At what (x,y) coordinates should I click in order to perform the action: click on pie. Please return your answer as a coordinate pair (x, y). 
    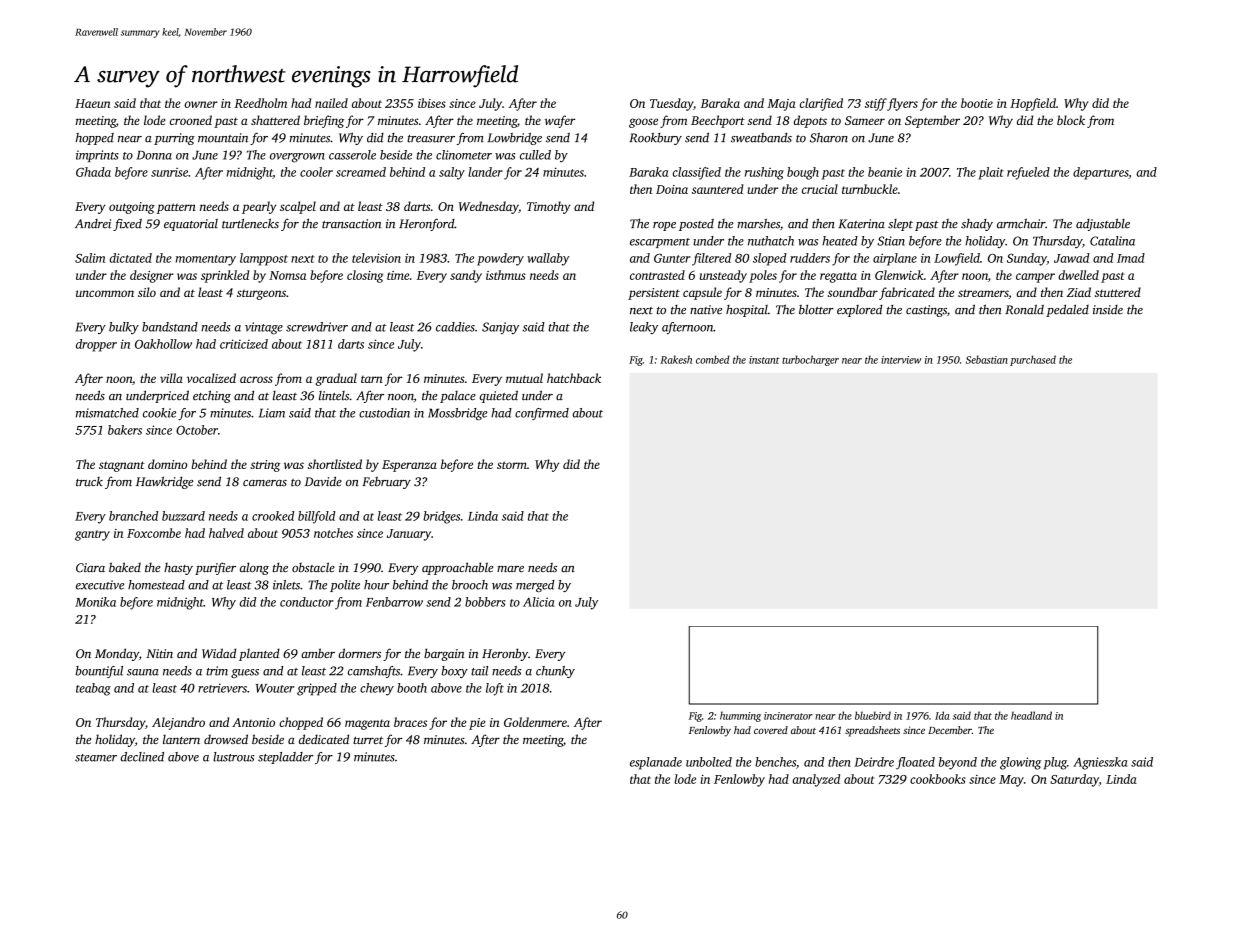
    Looking at the image, I should click on (477, 724).
